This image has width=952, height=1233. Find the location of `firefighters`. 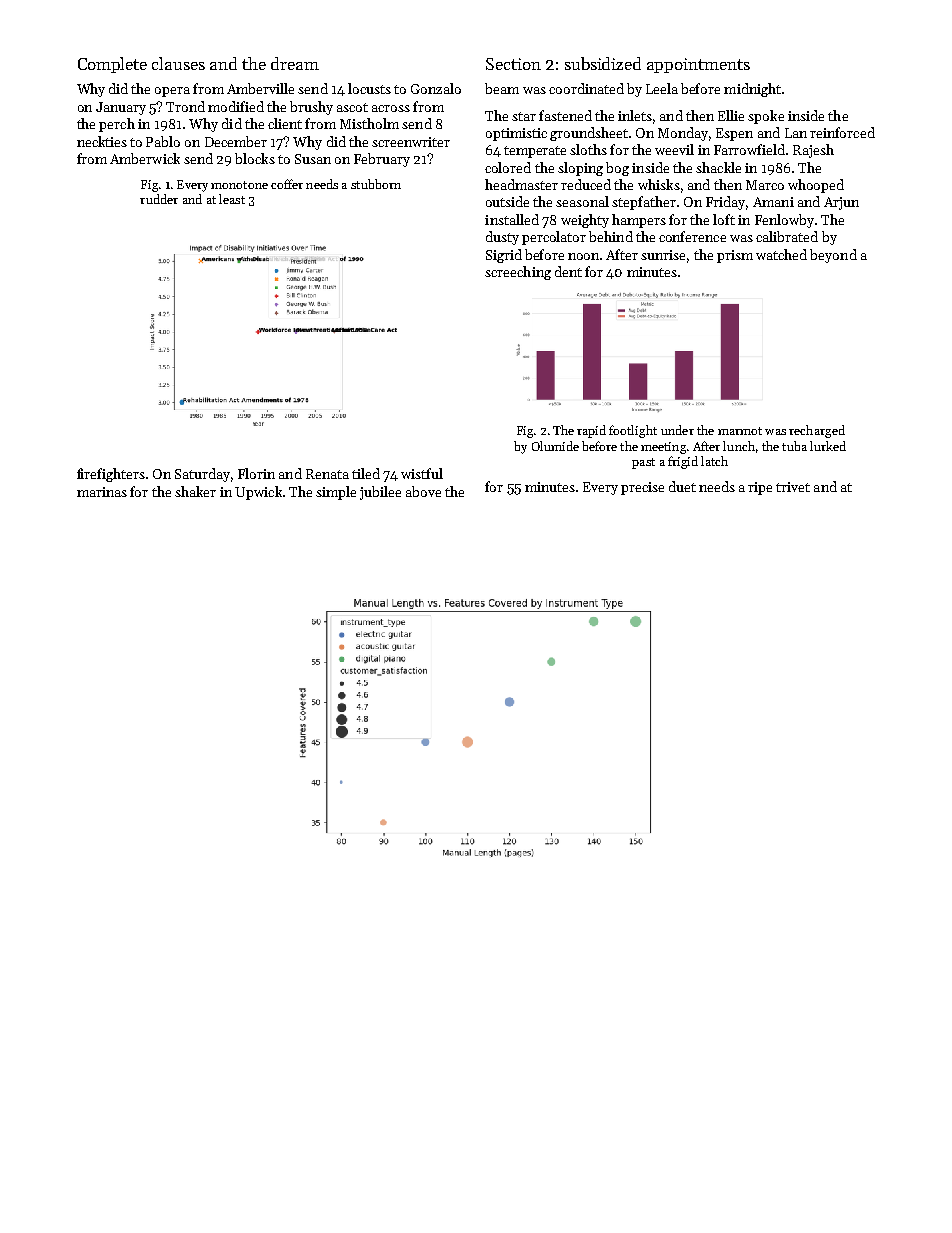

firefighters is located at coordinates (111, 475).
